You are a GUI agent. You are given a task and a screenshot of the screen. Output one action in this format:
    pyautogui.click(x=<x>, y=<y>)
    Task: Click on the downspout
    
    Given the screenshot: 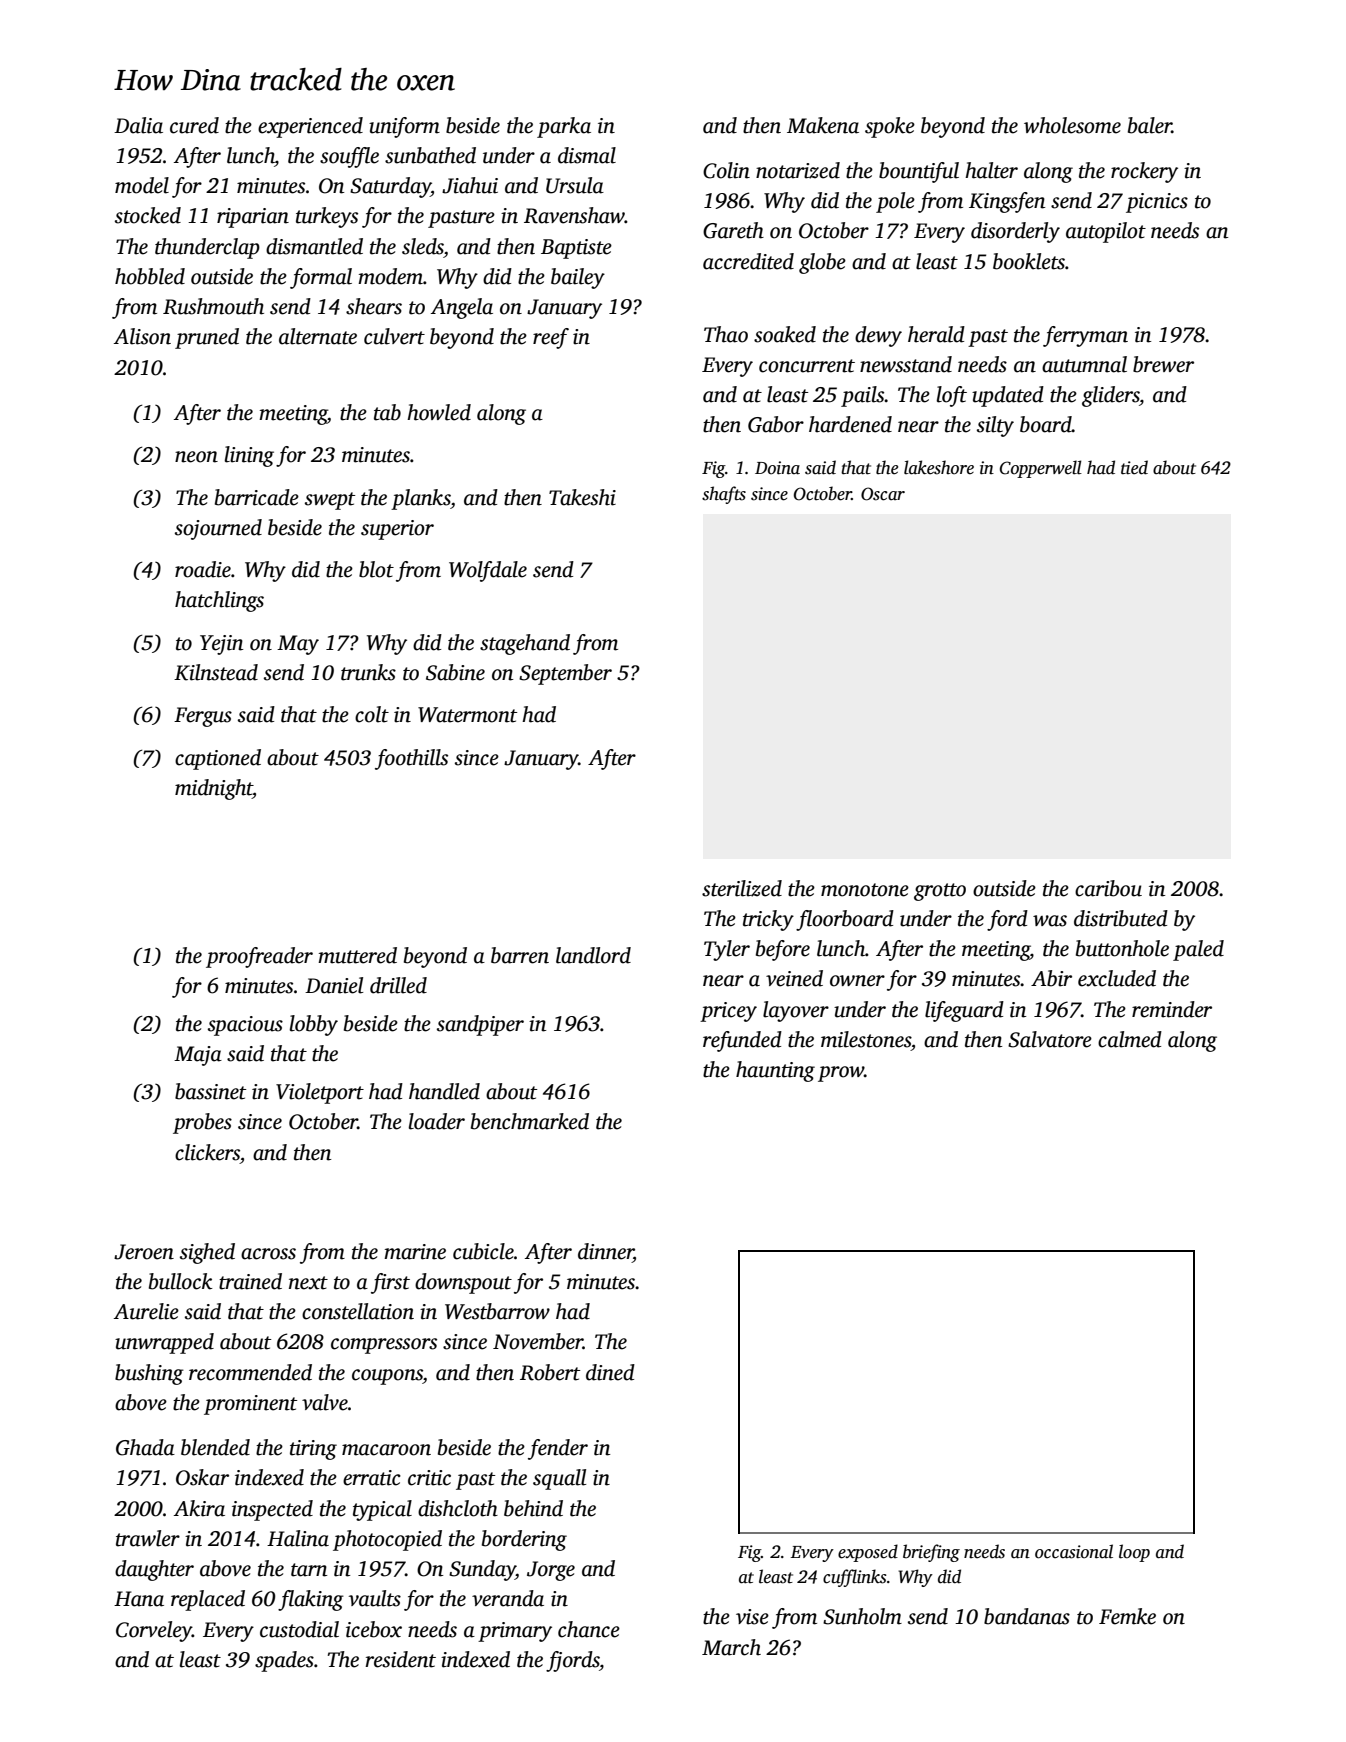 What is the action you would take?
    pyautogui.click(x=463, y=1283)
